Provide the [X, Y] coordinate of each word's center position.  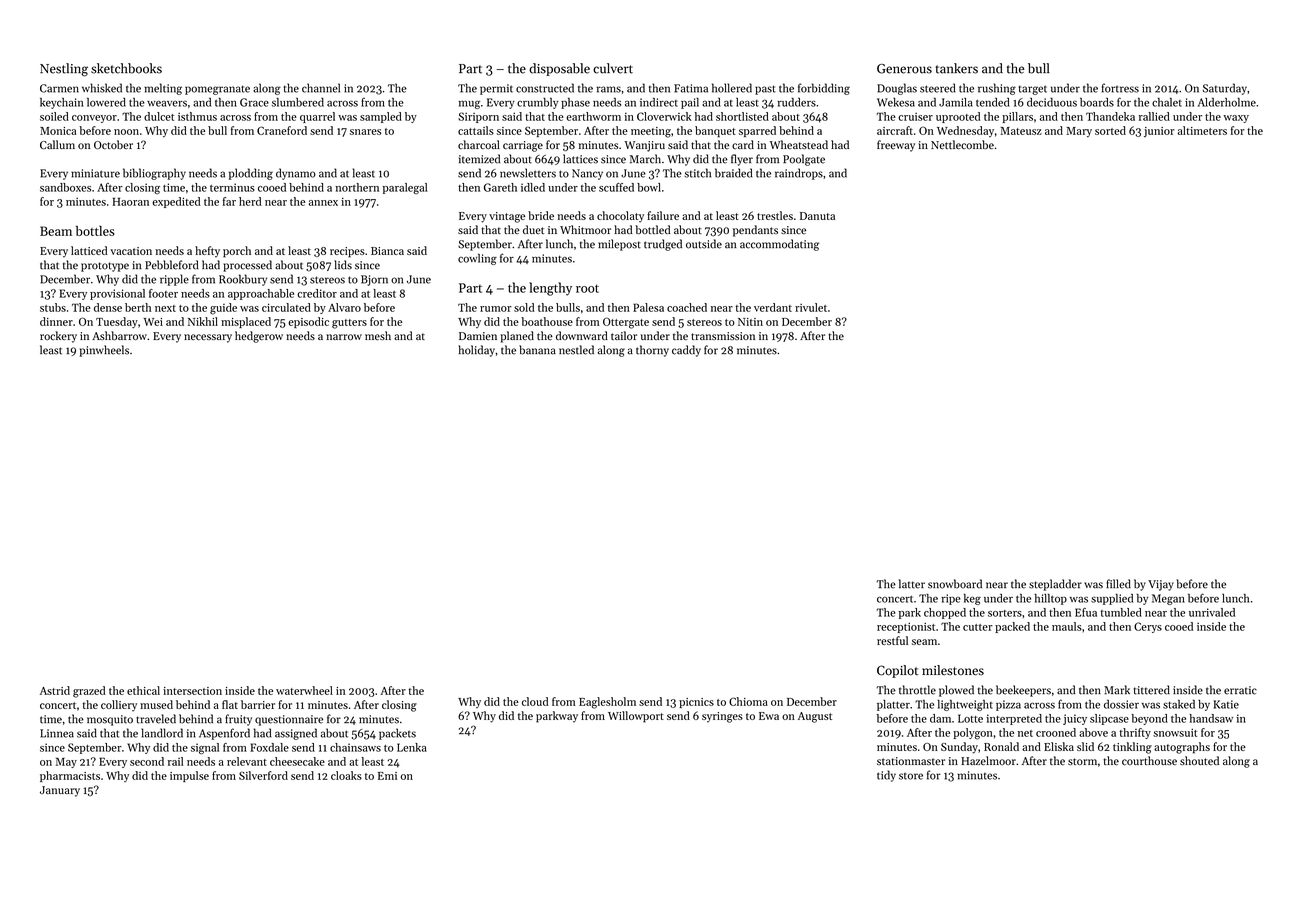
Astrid [55, 690]
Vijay [1161, 585]
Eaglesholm [607, 703]
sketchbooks [126, 68]
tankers [957, 68]
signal [205, 748]
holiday [476, 351]
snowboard [955, 584]
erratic [1240, 690]
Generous [904, 69]
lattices [580, 159]
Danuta [817, 216]
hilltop [1051, 599]
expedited [176, 202]
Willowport [636, 717]
